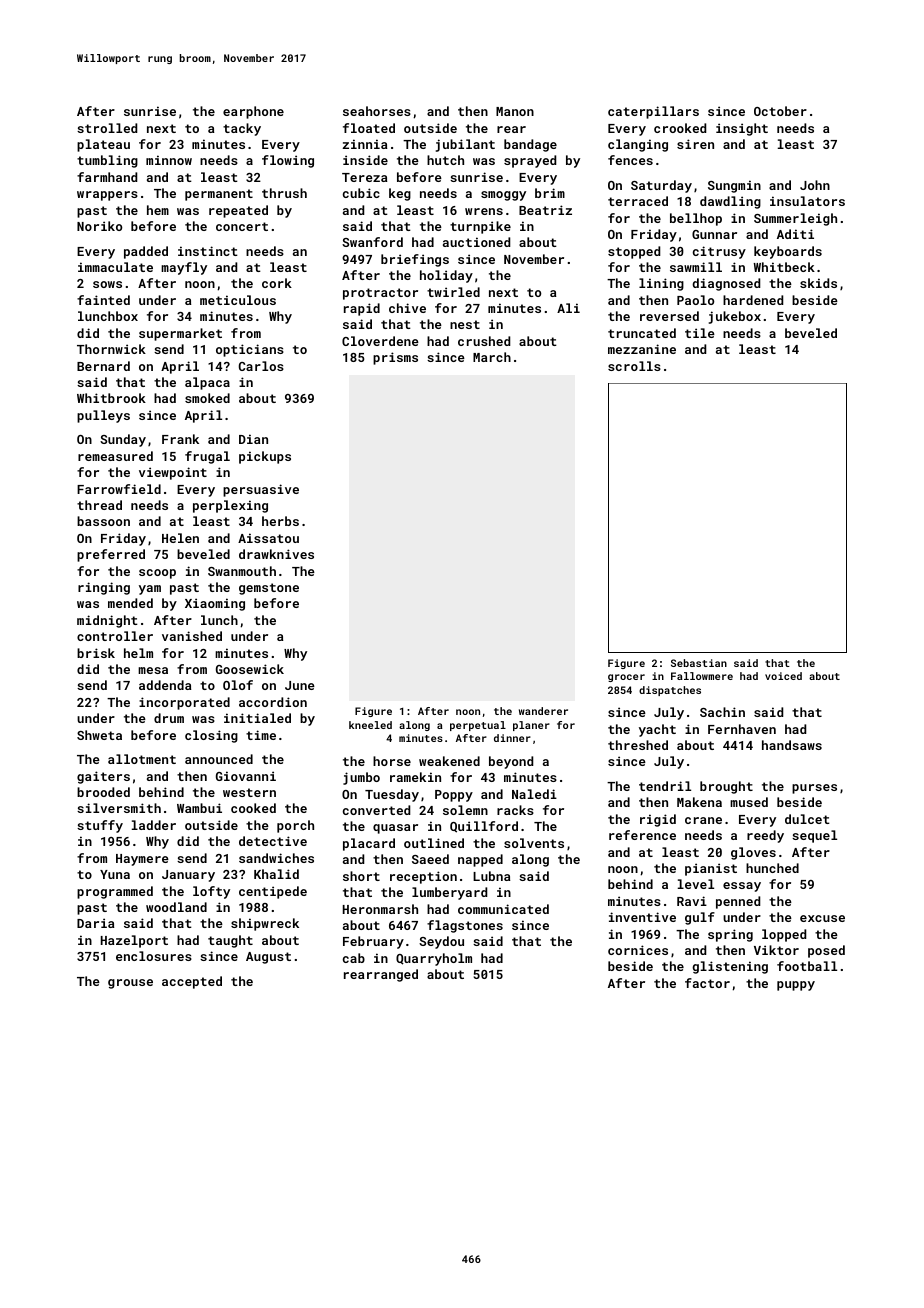 Image resolution: width=924 pixels, height=1308 pixels. I want to click on plateau, so click(103, 145).
